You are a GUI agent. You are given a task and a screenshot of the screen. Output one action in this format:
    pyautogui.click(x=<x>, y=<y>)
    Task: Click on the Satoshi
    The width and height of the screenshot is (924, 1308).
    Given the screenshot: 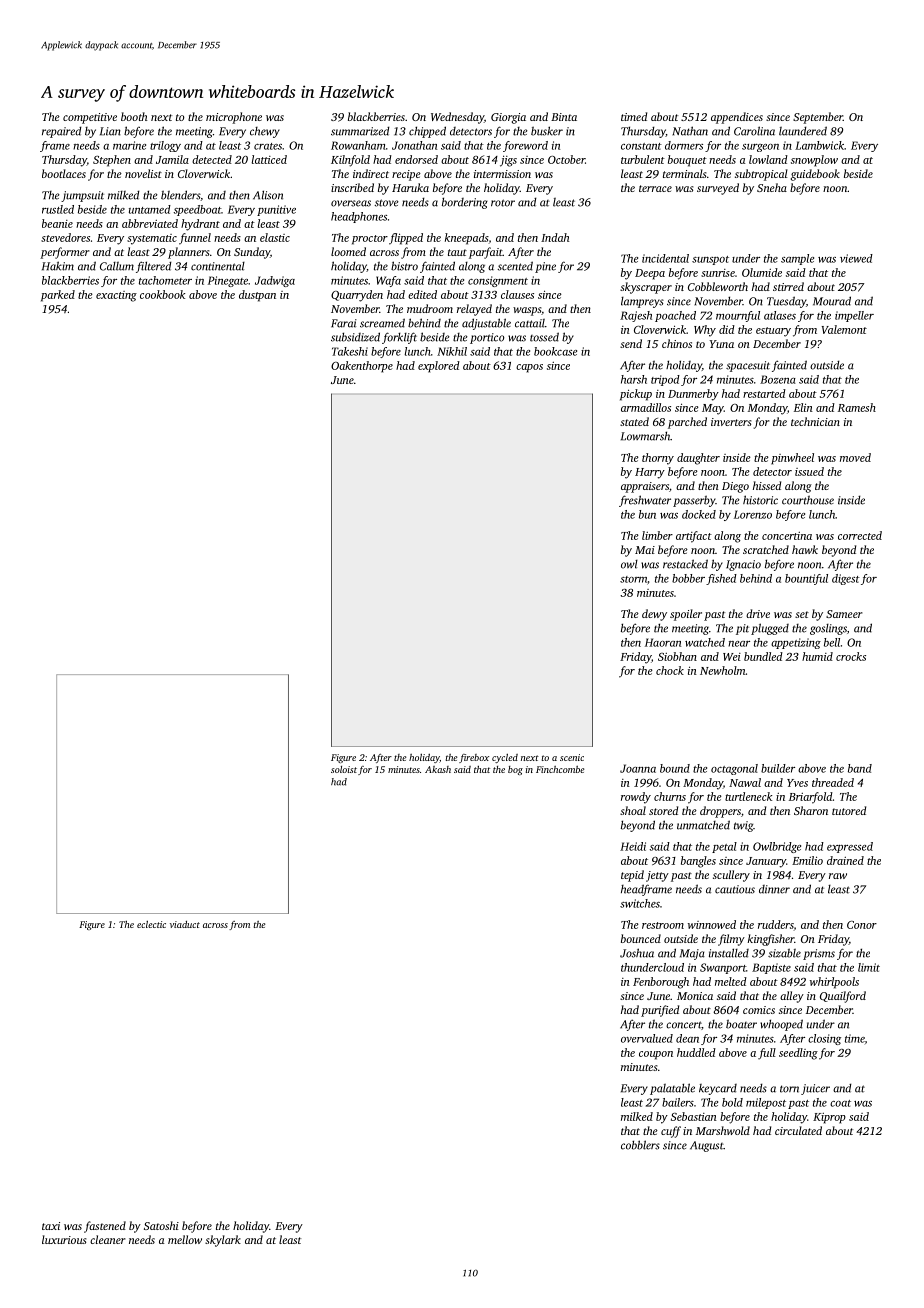 What is the action you would take?
    pyautogui.click(x=161, y=1225)
